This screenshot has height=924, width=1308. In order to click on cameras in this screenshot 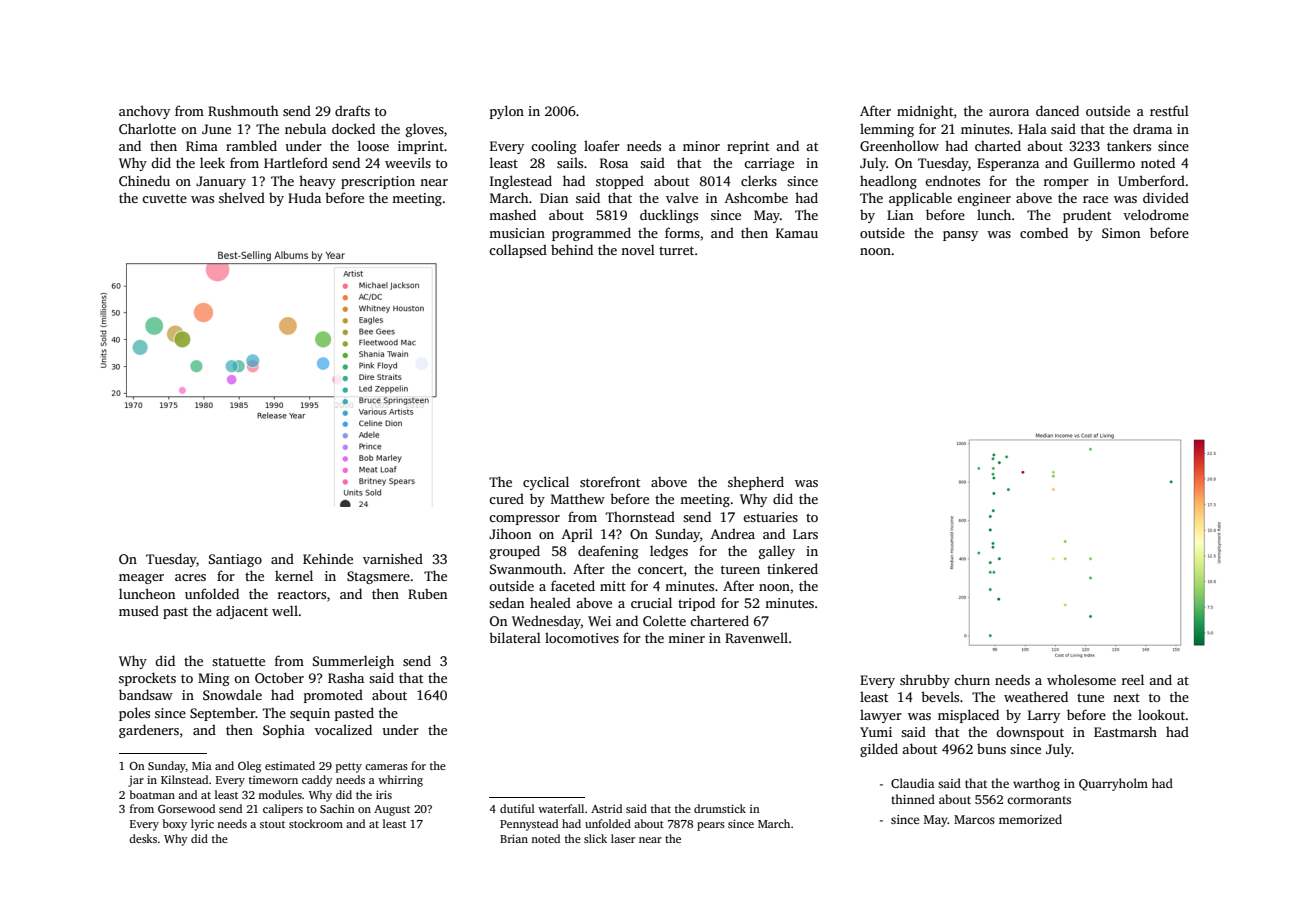, I will do `click(386, 767)`.
